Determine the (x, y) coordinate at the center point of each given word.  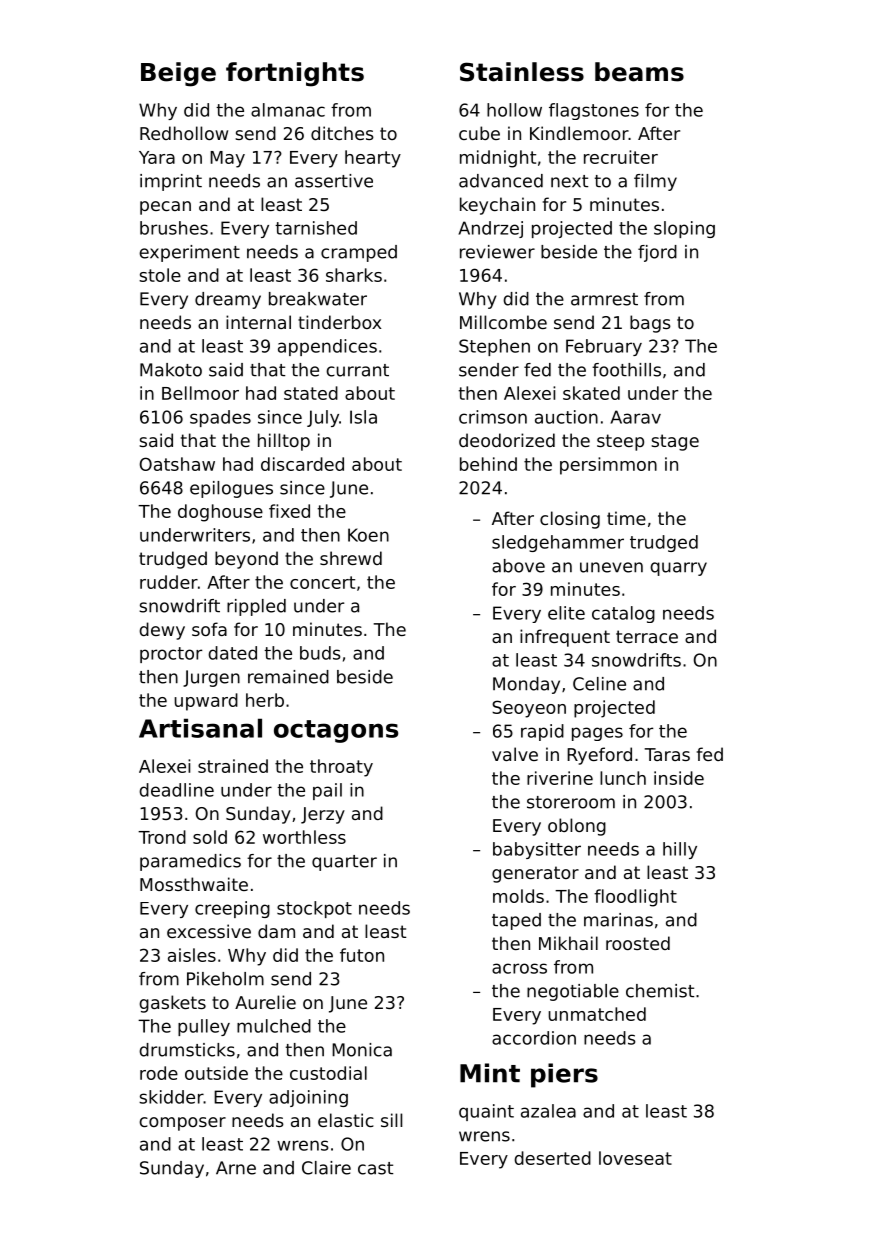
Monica (362, 1050)
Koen (368, 535)
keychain (497, 206)
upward (206, 702)
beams (639, 72)
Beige (178, 74)
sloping (684, 229)
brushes (174, 228)
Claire (326, 1168)
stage (675, 442)
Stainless (522, 72)
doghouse (220, 513)
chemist (660, 991)
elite (566, 613)
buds (320, 653)
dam (276, 931)
